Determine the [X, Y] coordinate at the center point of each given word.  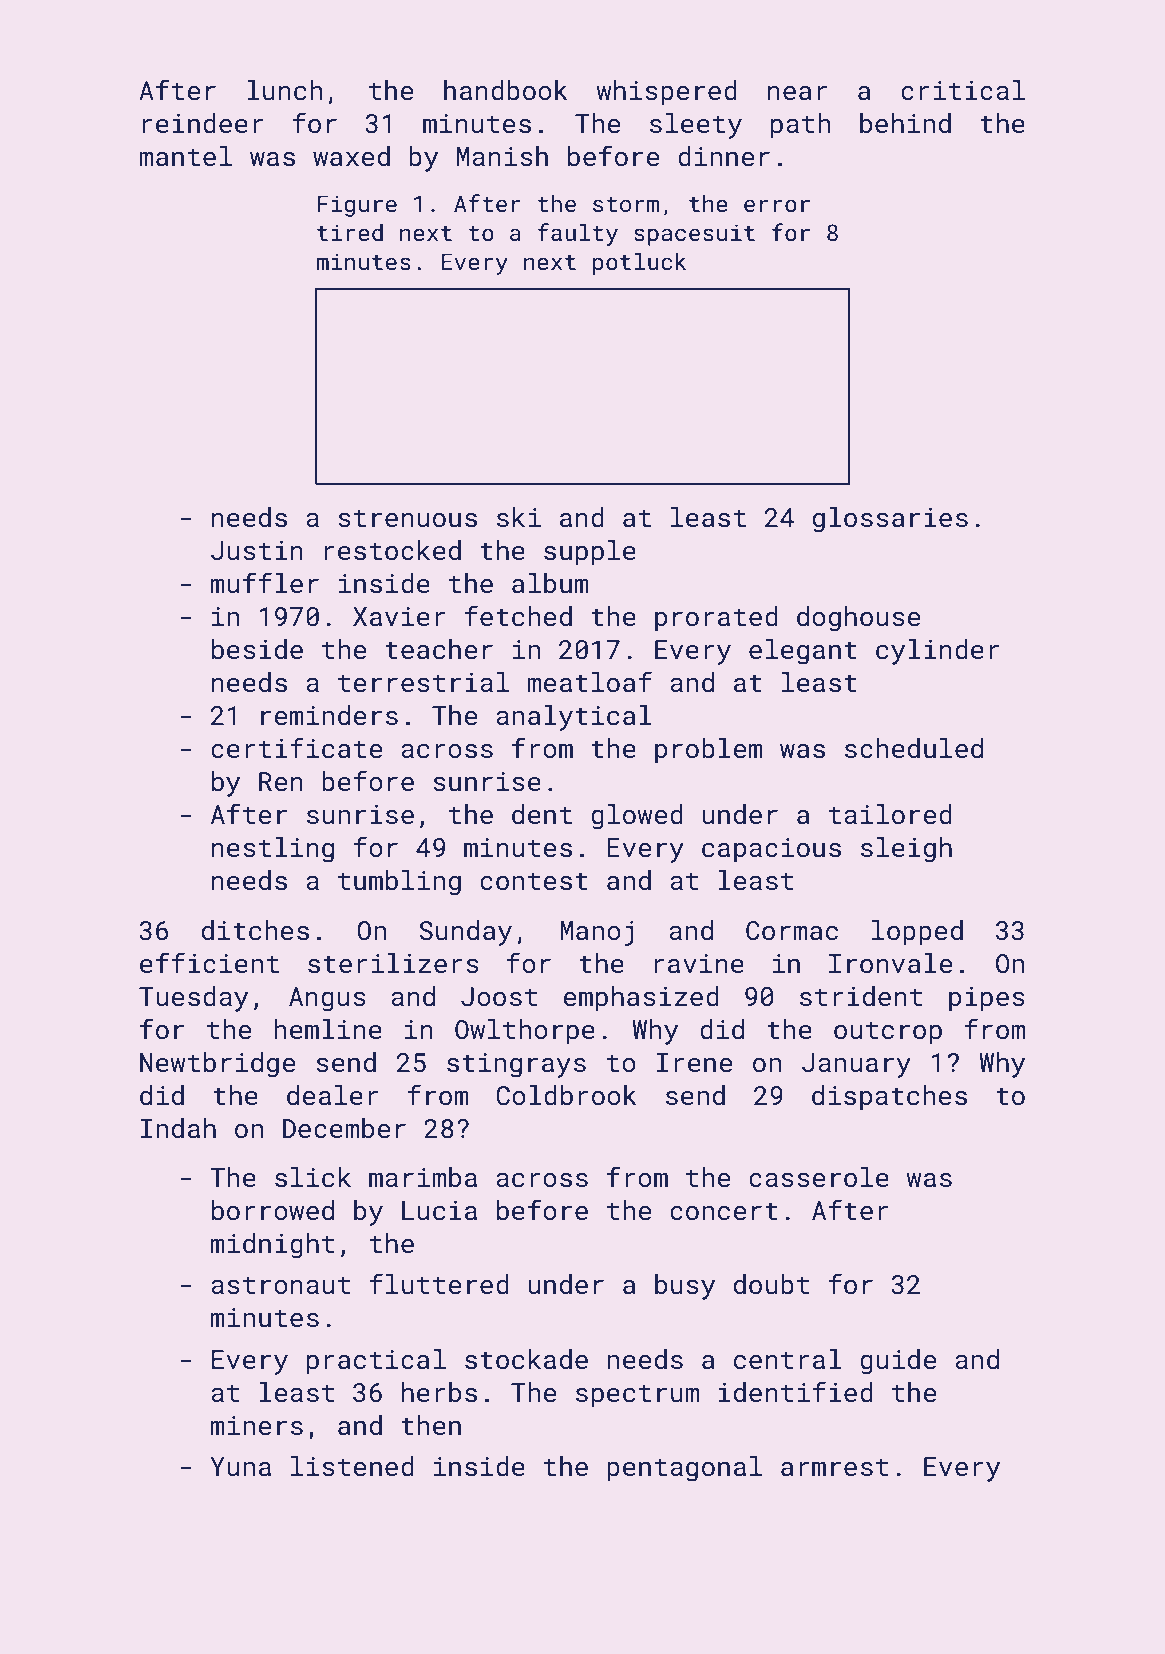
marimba [423, 1177]
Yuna [240, 1467]
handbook [506, 90]
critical [963, 90]
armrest [834, 1467]
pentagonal [684, 1469]
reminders [329, 715]
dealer [332, 1095]
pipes [987, 999]
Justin [257, 551]
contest [534, 881]
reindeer [202, 123]
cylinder [937, 652]
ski [519, 517]
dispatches [889, 1098]
